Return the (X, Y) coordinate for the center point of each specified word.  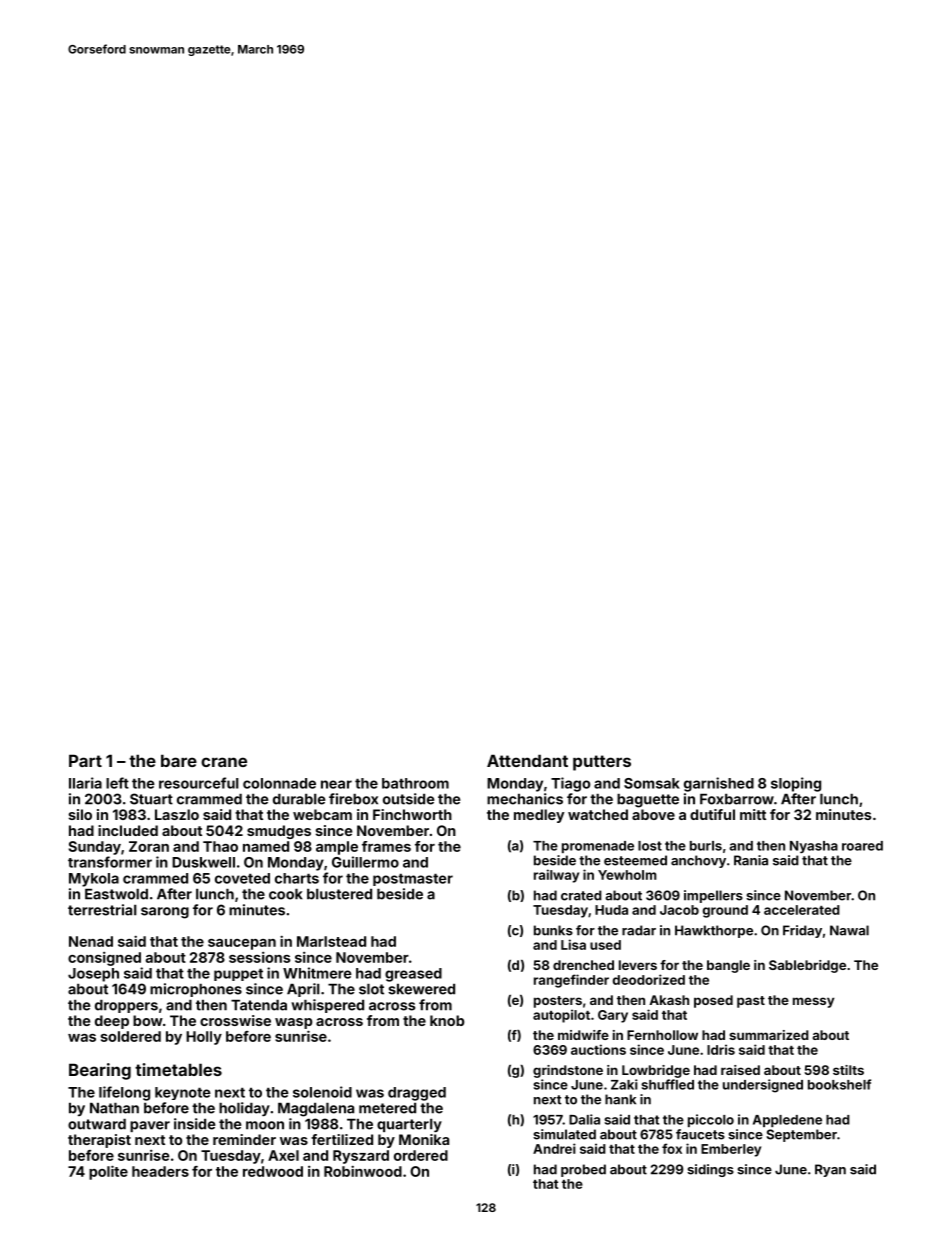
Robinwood (363, 1171)
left (117, 783)
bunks (553, 930)
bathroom (415, 783)
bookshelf (839, 1084)
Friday (802, 931)
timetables (178, 1069)
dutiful (712, 814)
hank (620, 1099)
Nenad (91, 941)
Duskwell (203, 862)
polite (108, 1172)
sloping (796, 784)
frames (386, 846)
